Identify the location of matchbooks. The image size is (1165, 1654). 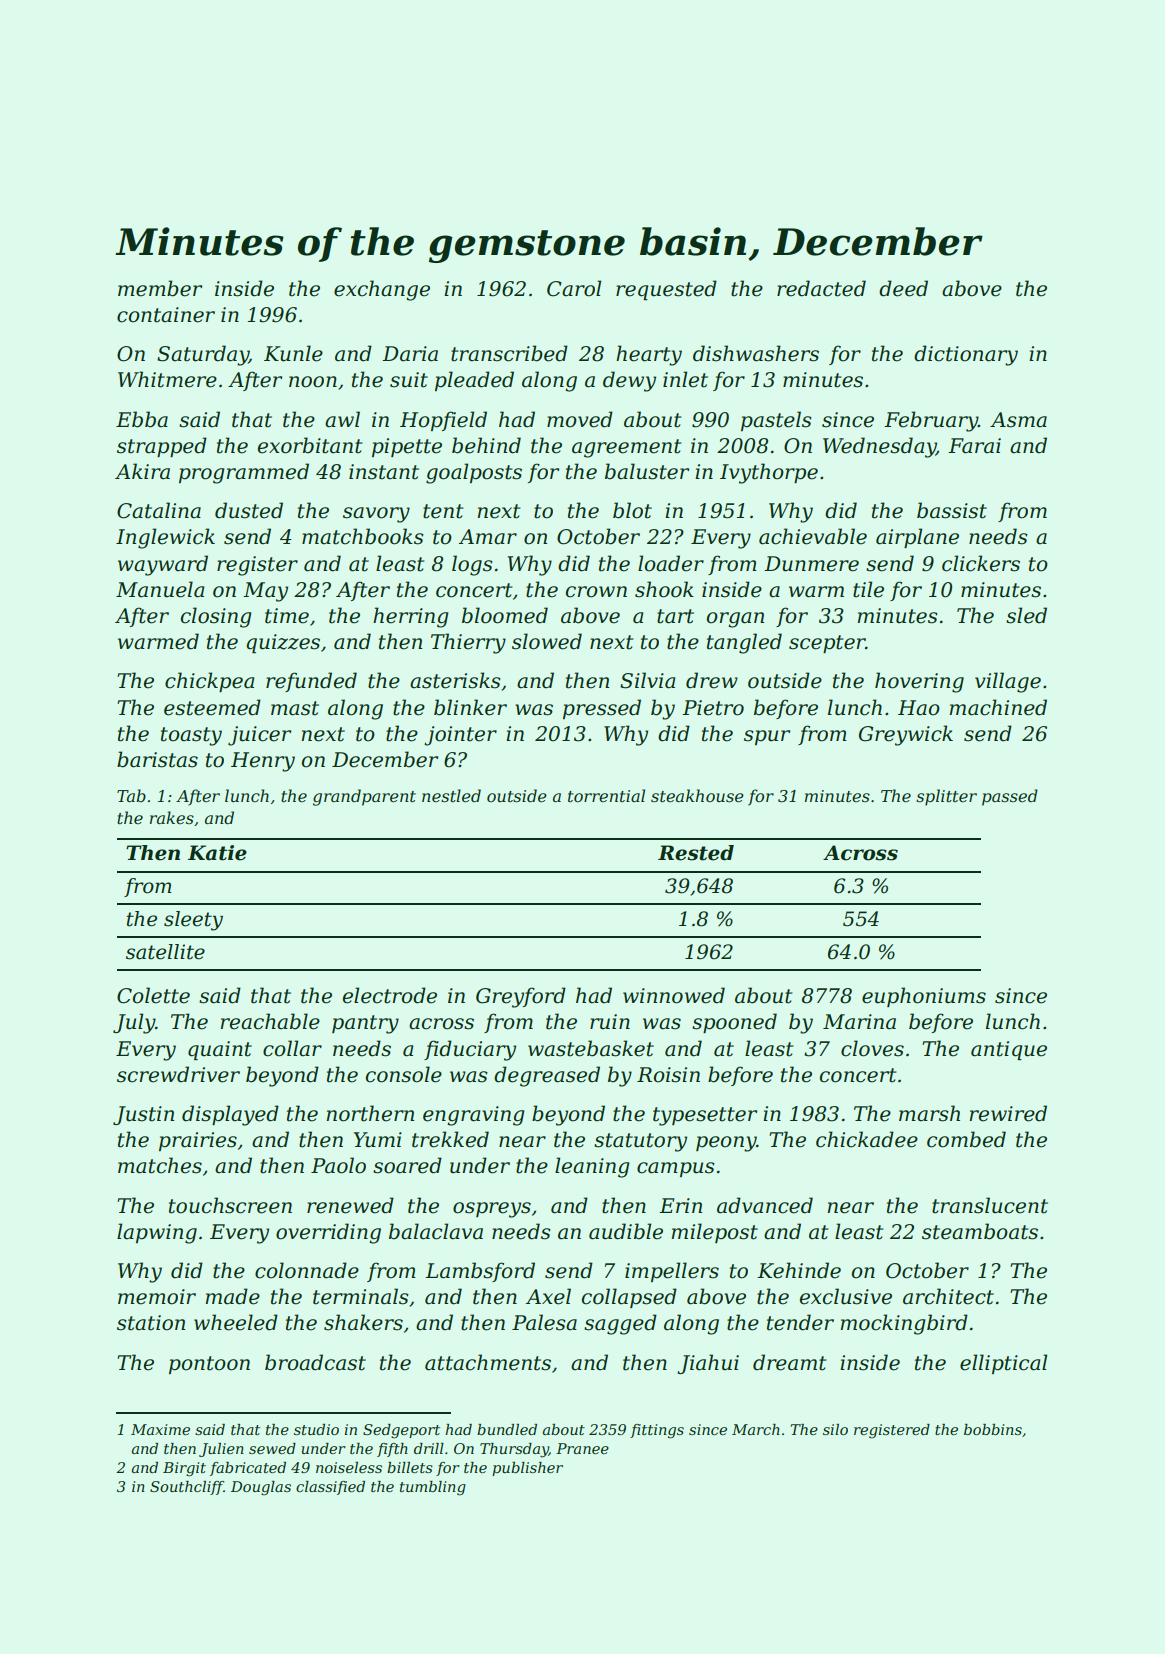
(363, 536).
